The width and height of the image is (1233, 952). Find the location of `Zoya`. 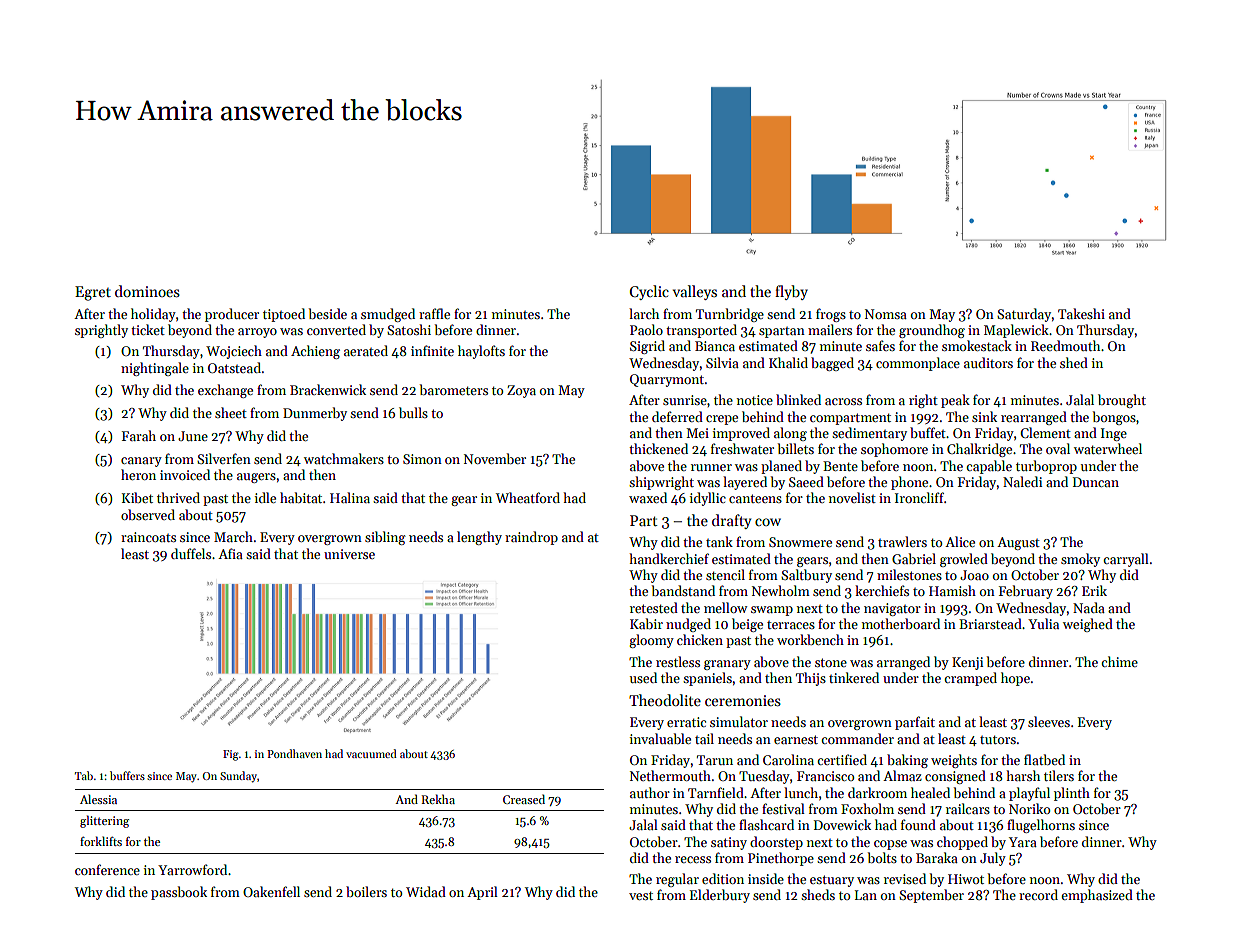

Zoya is located at coordinates (521, 391).
